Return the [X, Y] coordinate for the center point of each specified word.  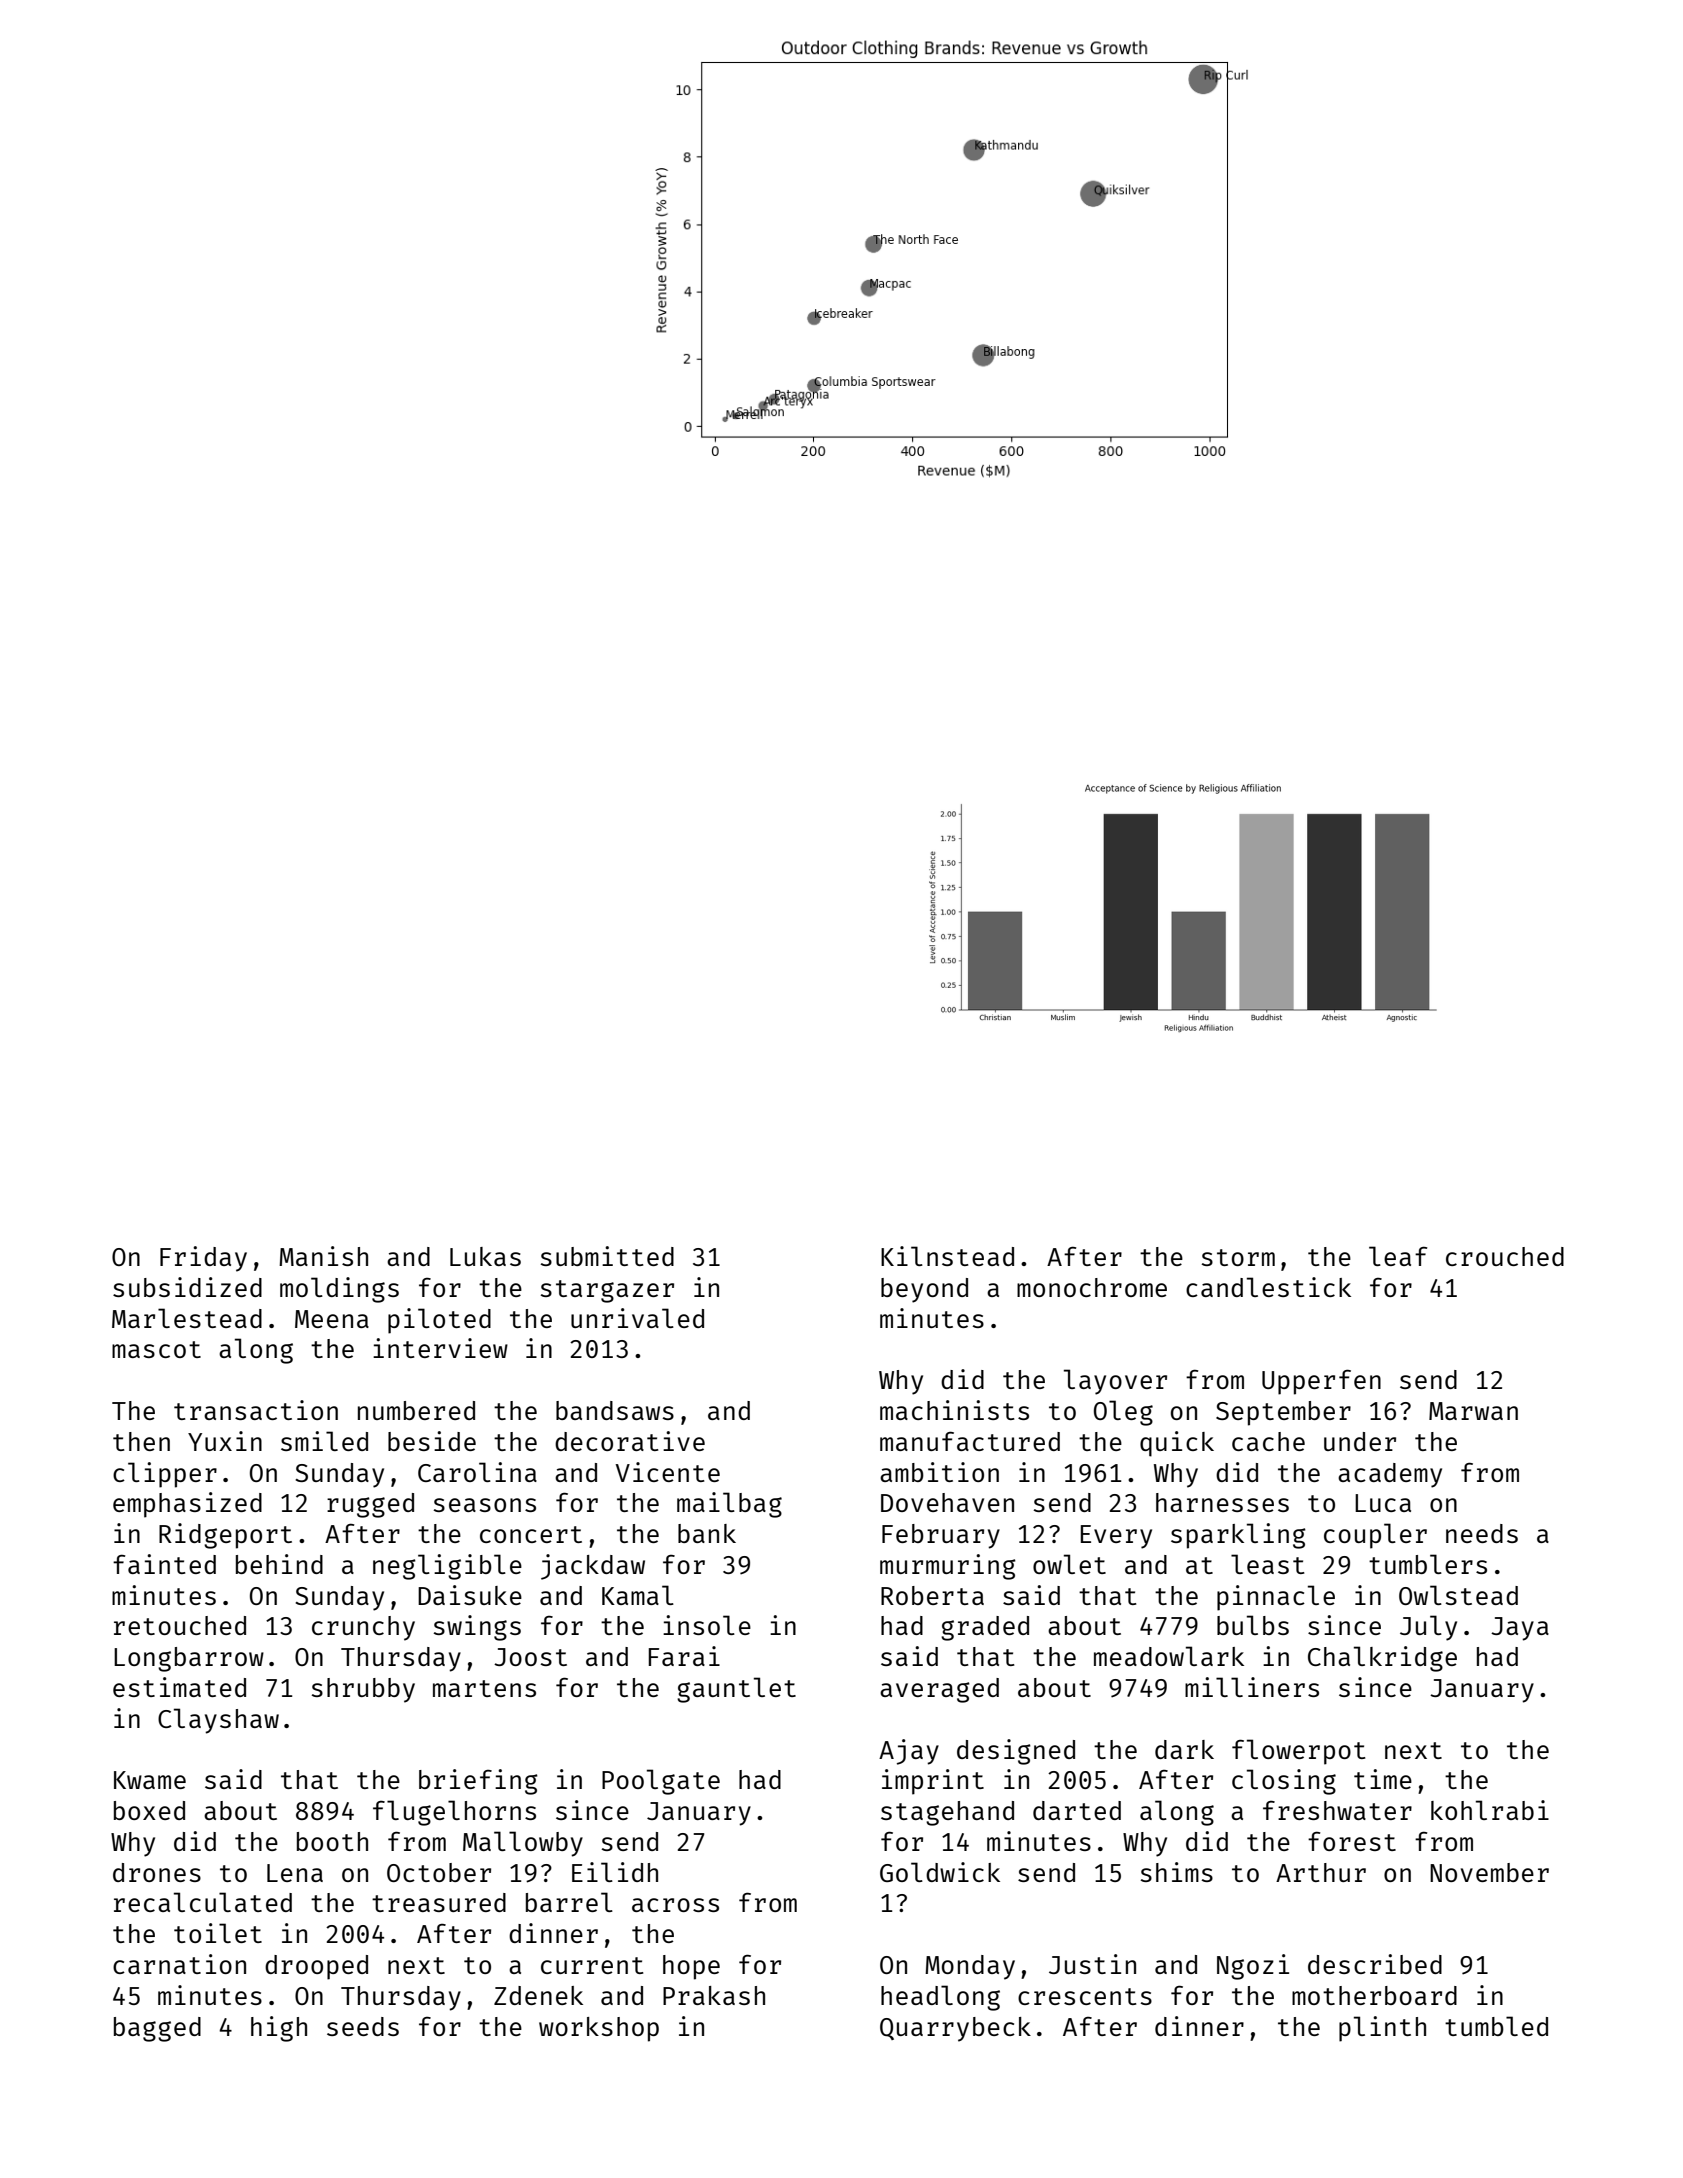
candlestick [1268, 1287]
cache [1268, 1441]
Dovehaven [947, 1502]
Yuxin [225, 1441]
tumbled [1496, 2026]
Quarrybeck [955, 2029]
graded [985, 1628]
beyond [924, 1290]
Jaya [1520, 1629]
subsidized [187, 1287]
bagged [157, 2029]
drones [157, 1872]
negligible [447, 1567]
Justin [1092, 1964]
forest [1352, 1841]
